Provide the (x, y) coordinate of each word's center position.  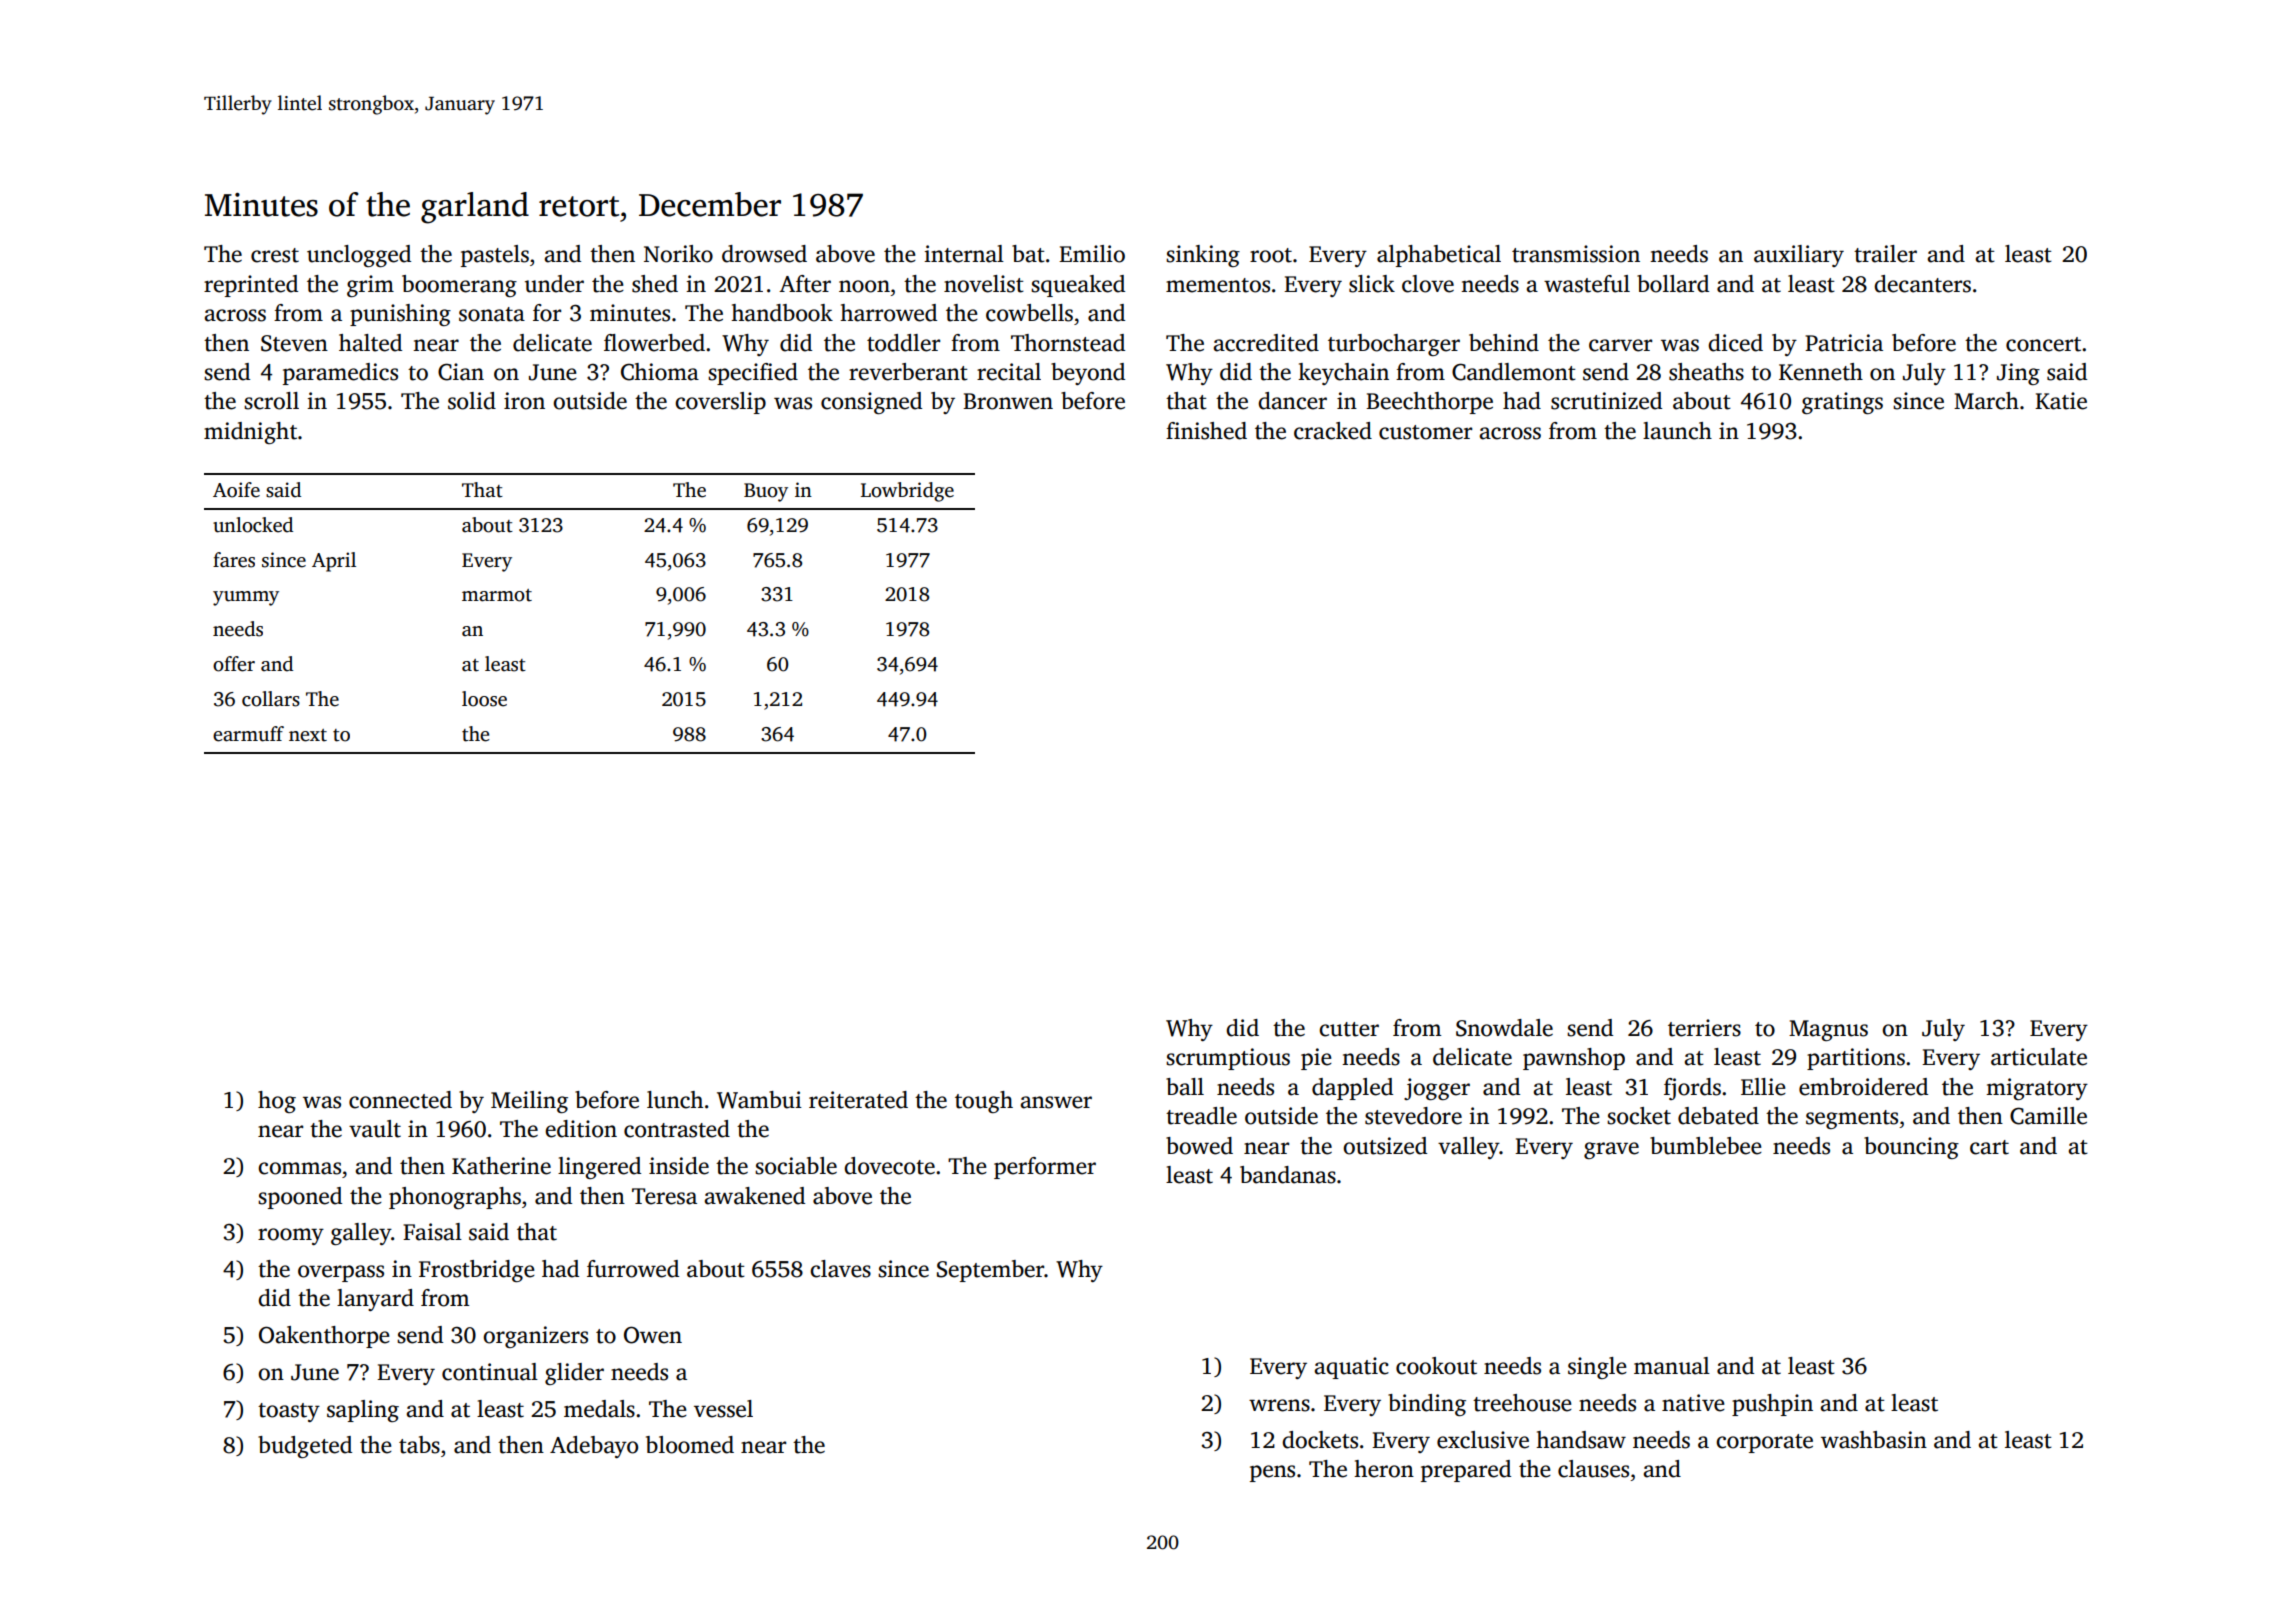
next (308, 735)
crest (275, 255)
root (1271, 255)
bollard (1673, 284)
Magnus (1828, 1030)
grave (1611, 1150)
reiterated (858, 1100)
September (991, 1271)
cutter (1349, 1029)
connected (400, 1100)
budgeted (305, 1447)
